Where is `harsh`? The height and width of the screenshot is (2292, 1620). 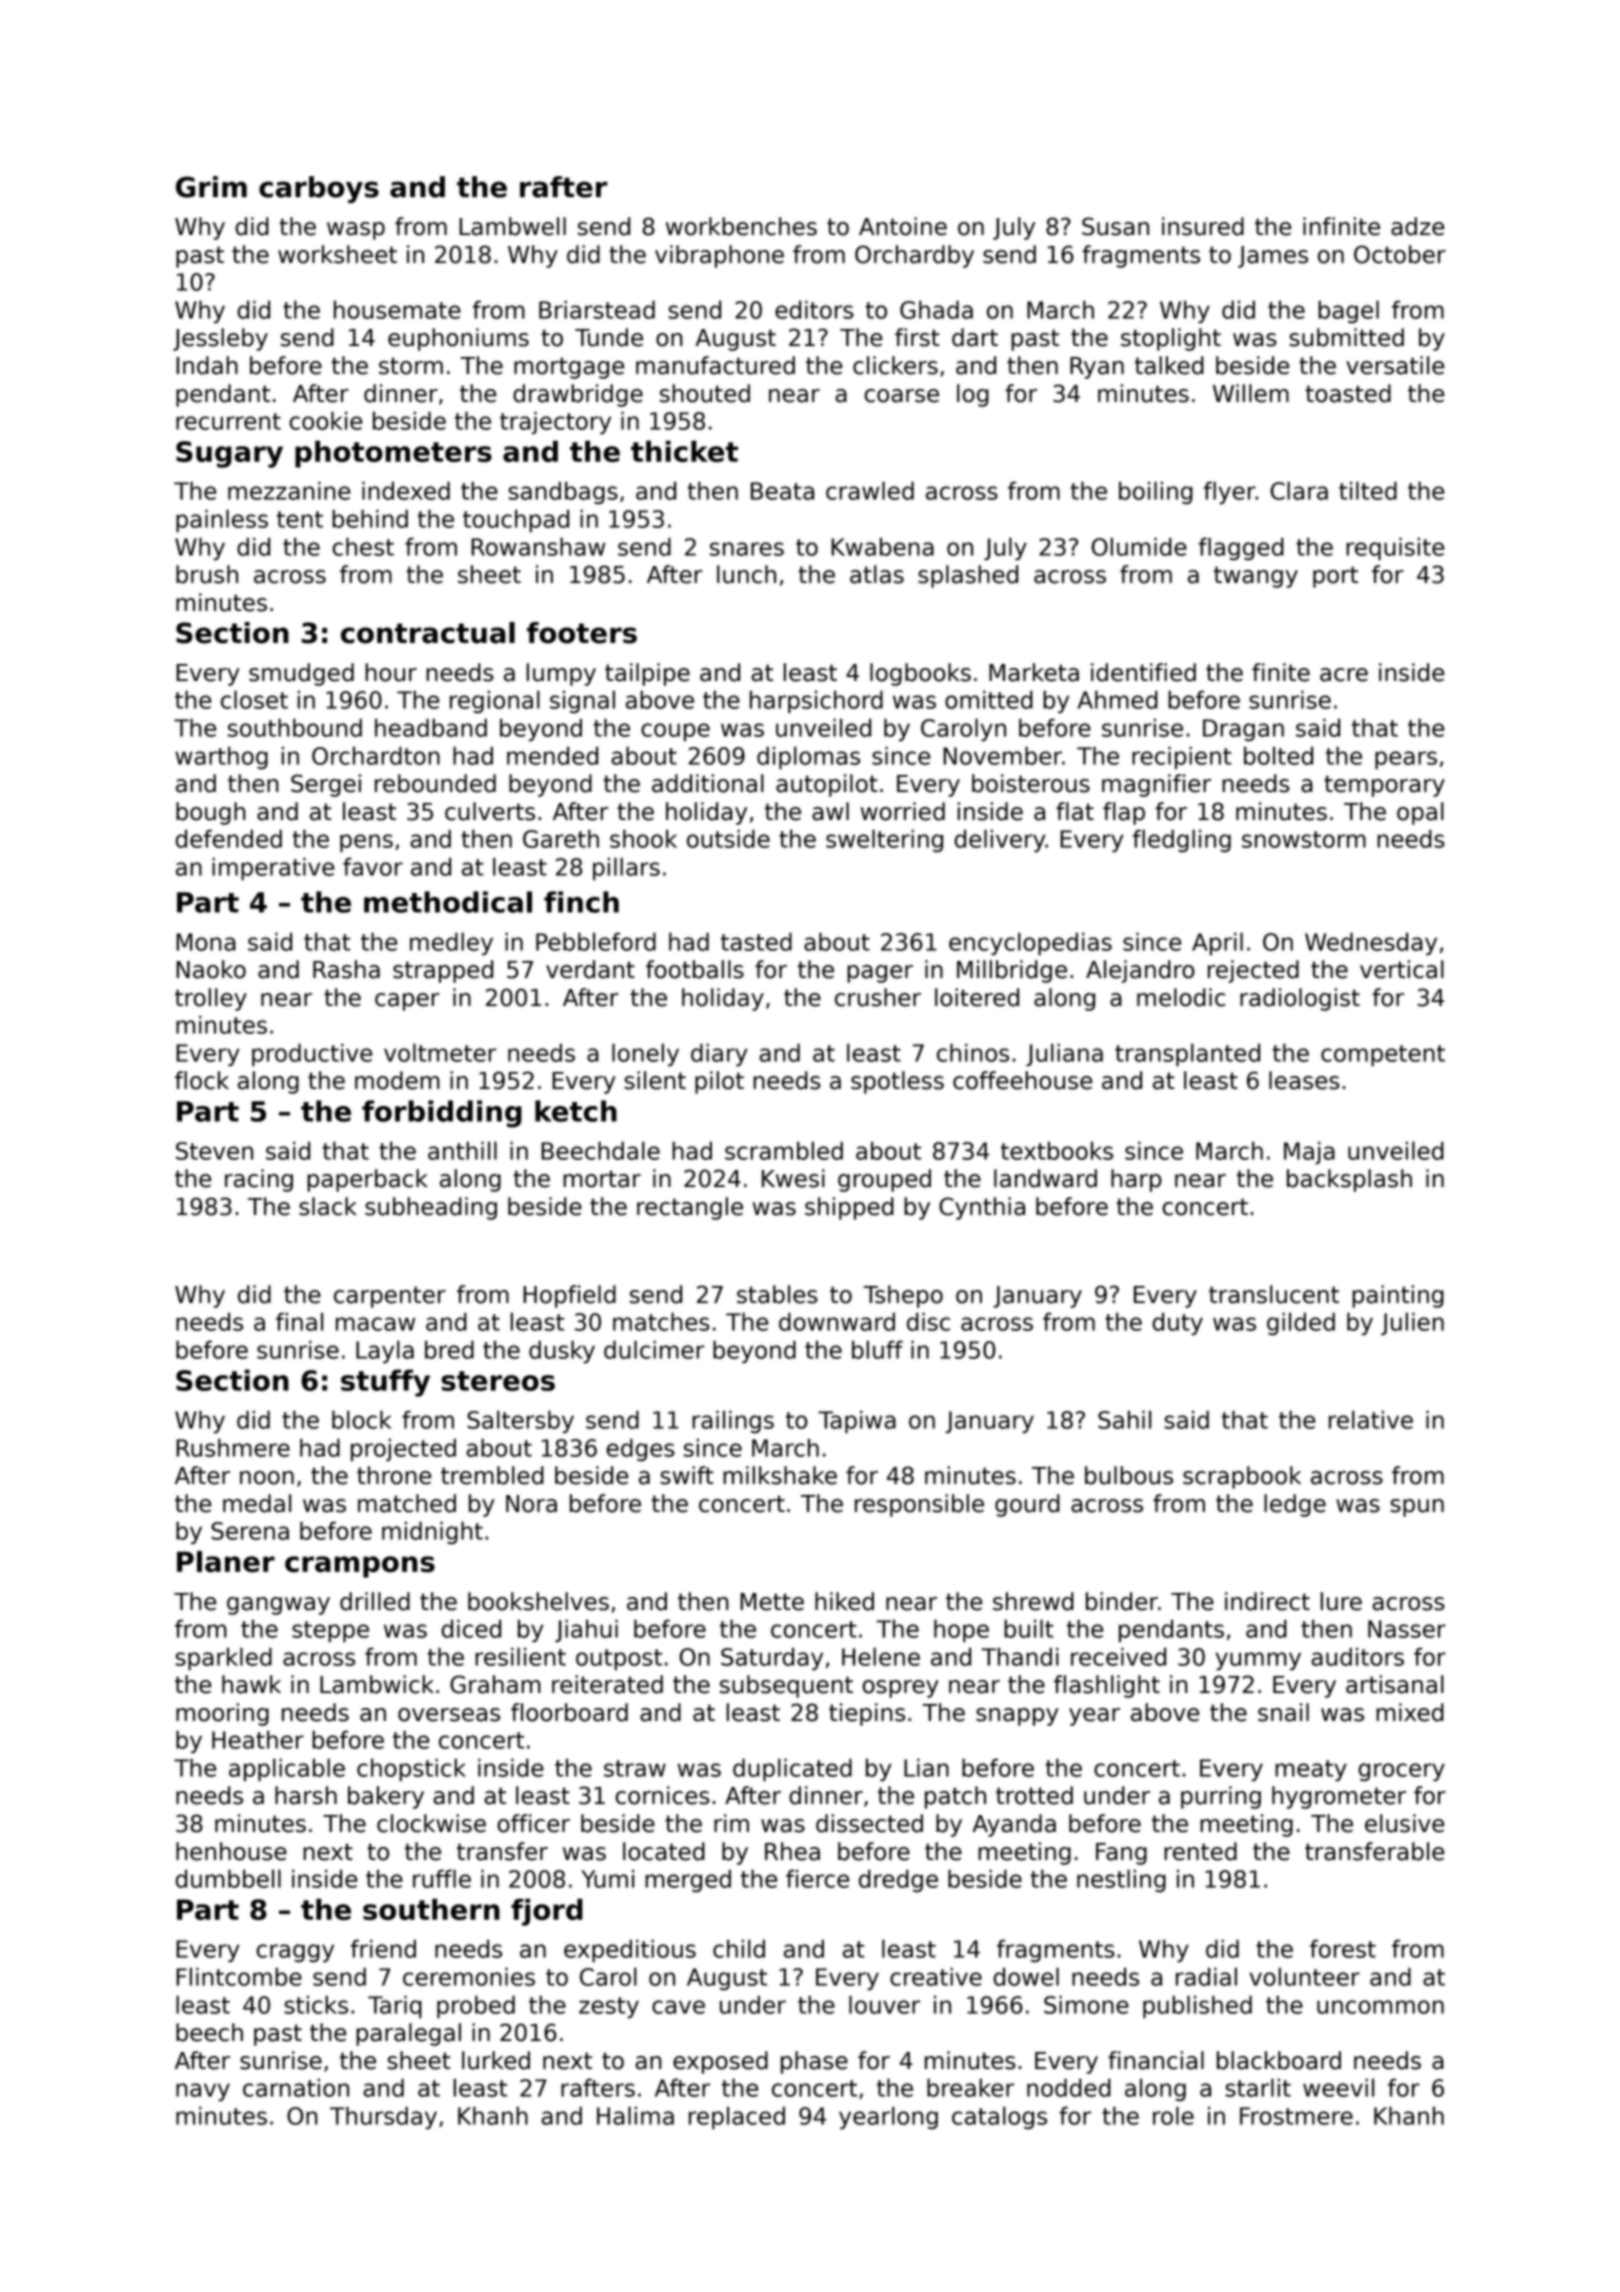
harsh is located at coordinates (306, 1795).
